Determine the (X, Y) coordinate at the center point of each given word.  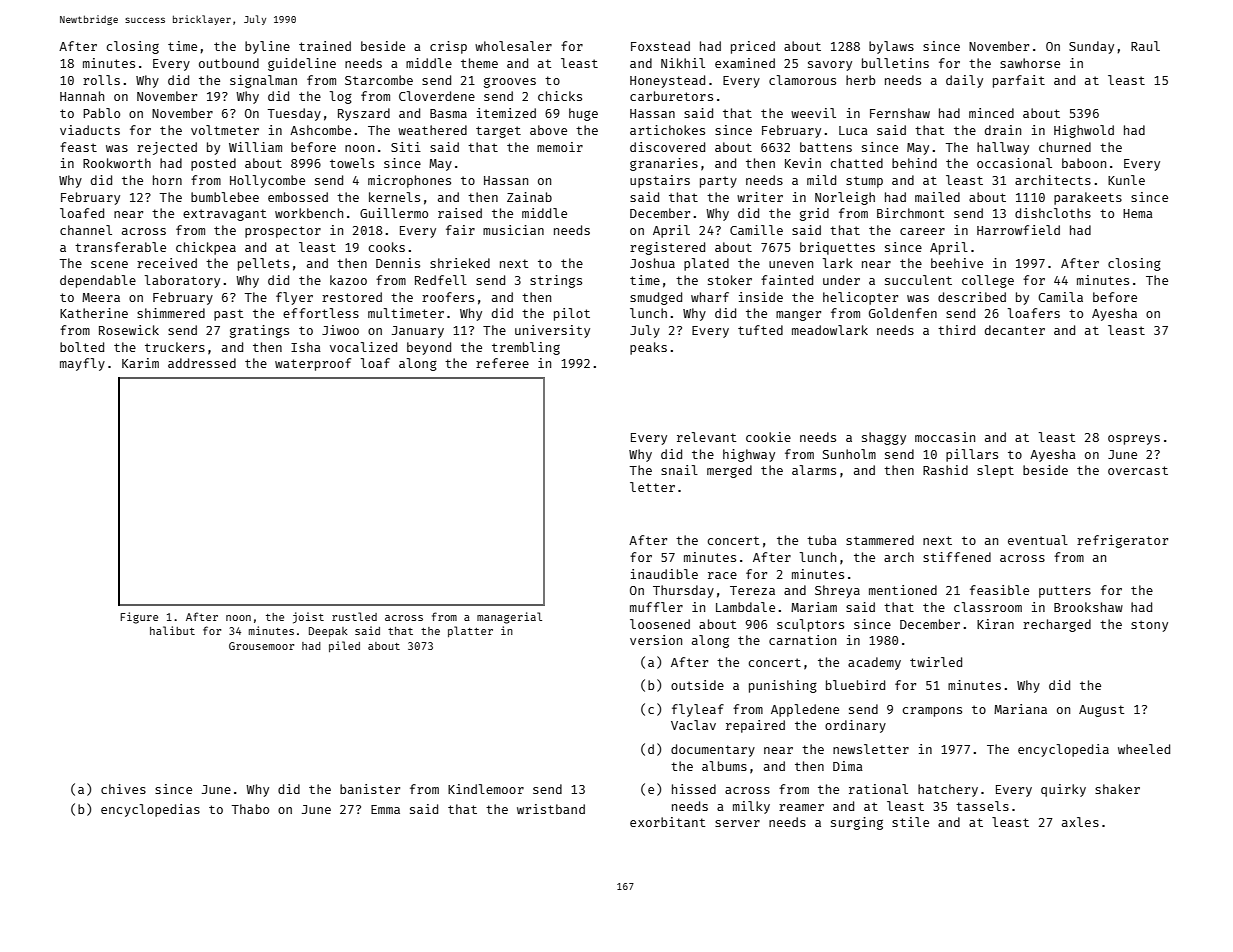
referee (502, 363)
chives (123, 789)
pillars (972, 455)
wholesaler (513, 46)
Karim (140, 363)
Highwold (1084, 131)
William (255, 147)
